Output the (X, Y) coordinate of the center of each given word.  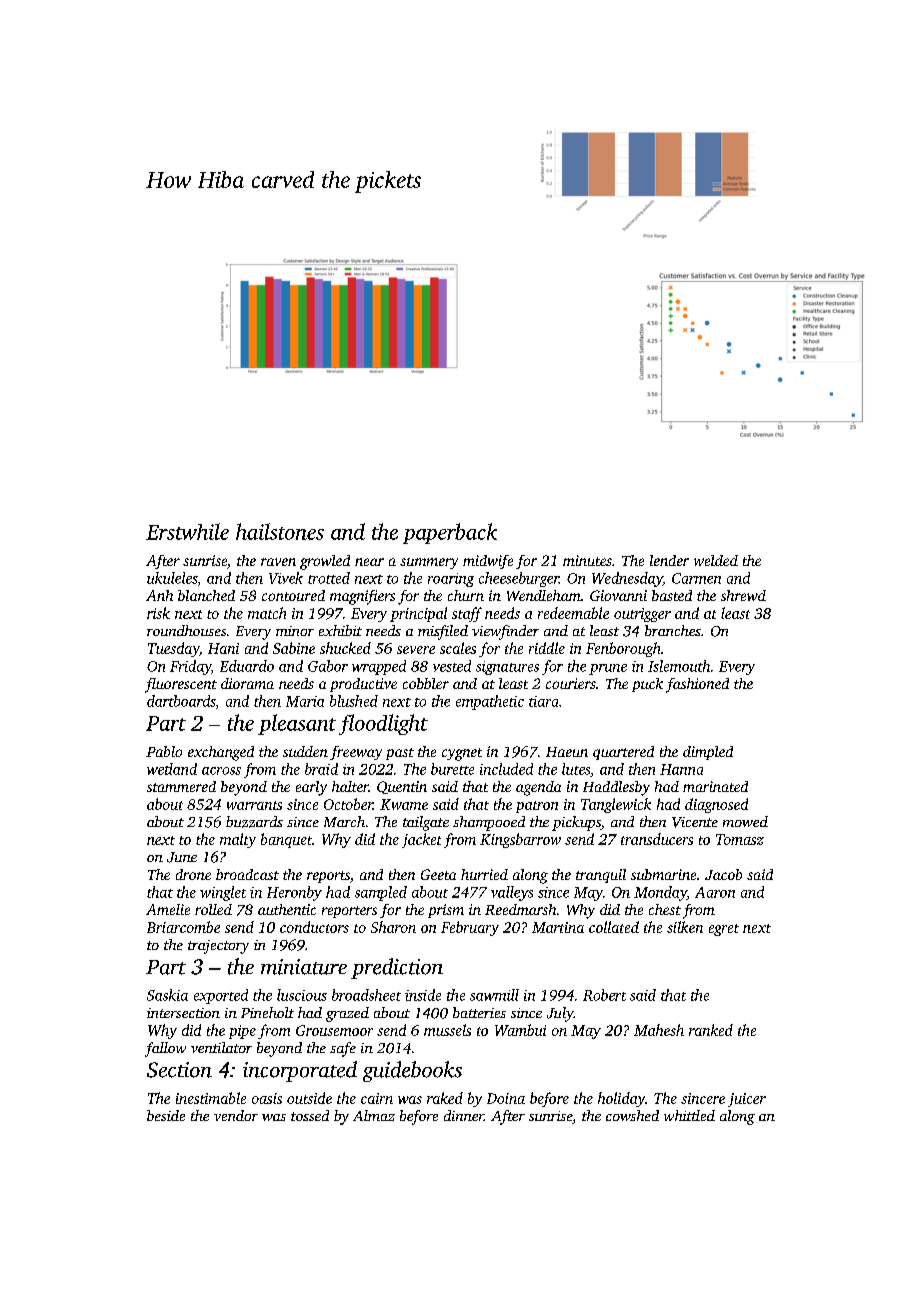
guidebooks (412, 1071)
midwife (488, 562)
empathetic (490, 702)
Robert (604, 995)
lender (669, 560)
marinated (715, 786)
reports (328, 877)
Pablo (164, 751)
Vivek (286, 578)
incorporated (300, 1071)
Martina (558, 927)
